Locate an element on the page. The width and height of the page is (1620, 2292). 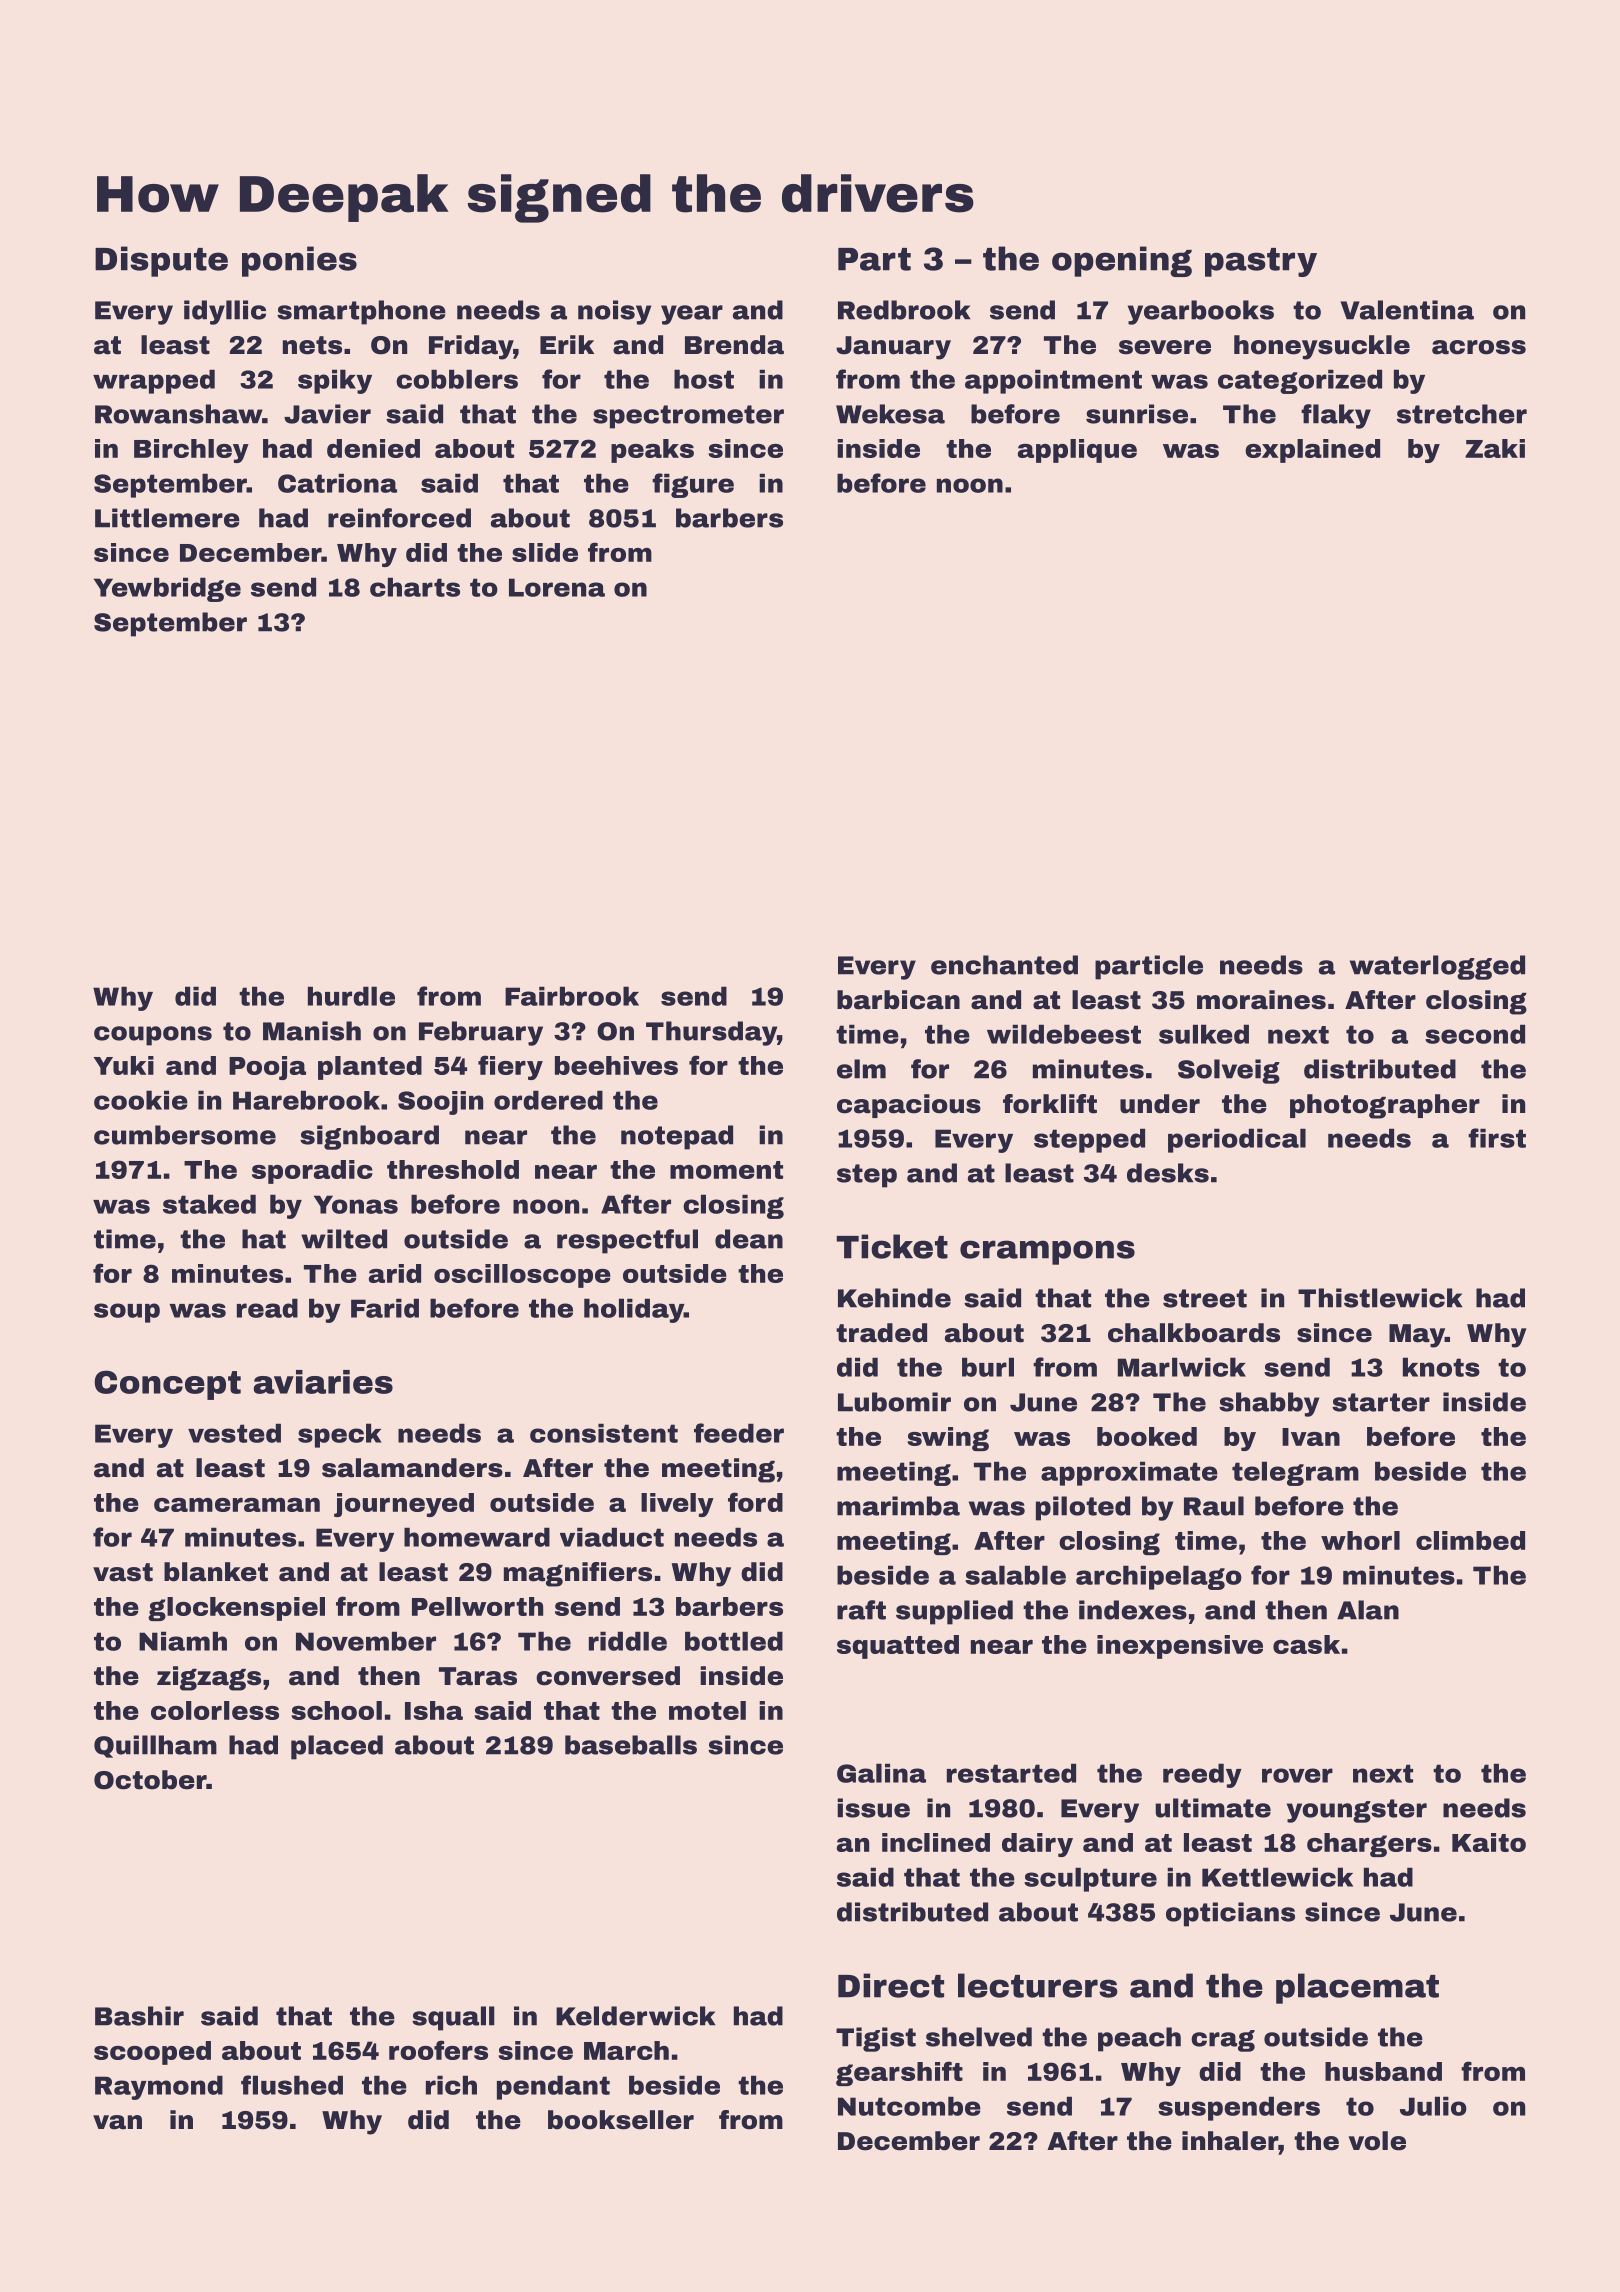
inexpensive is located at coordinates (1180, 1647).
